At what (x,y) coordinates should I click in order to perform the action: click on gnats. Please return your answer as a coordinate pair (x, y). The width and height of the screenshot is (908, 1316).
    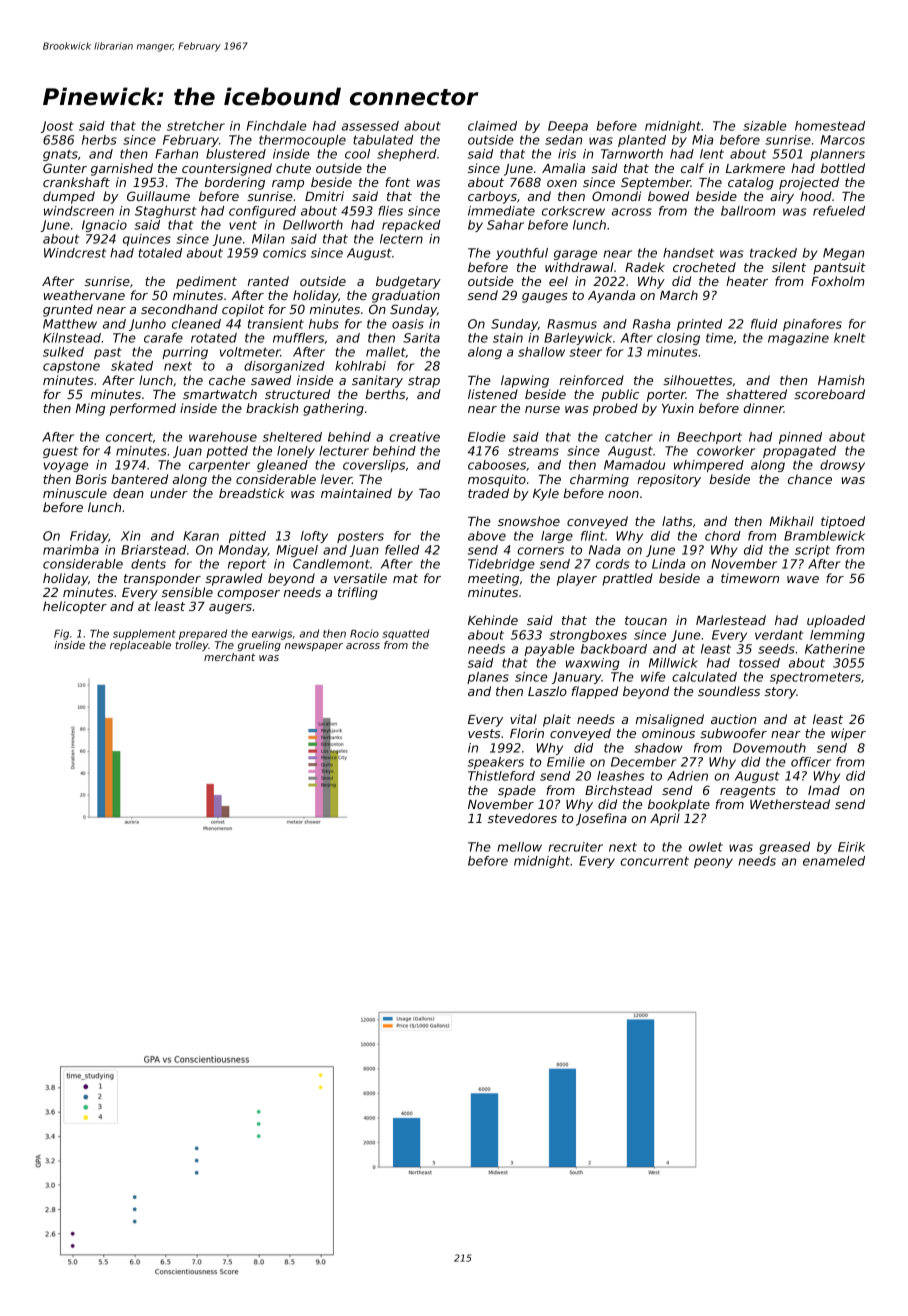
    Looking at the image, I should click on (60, 155).
